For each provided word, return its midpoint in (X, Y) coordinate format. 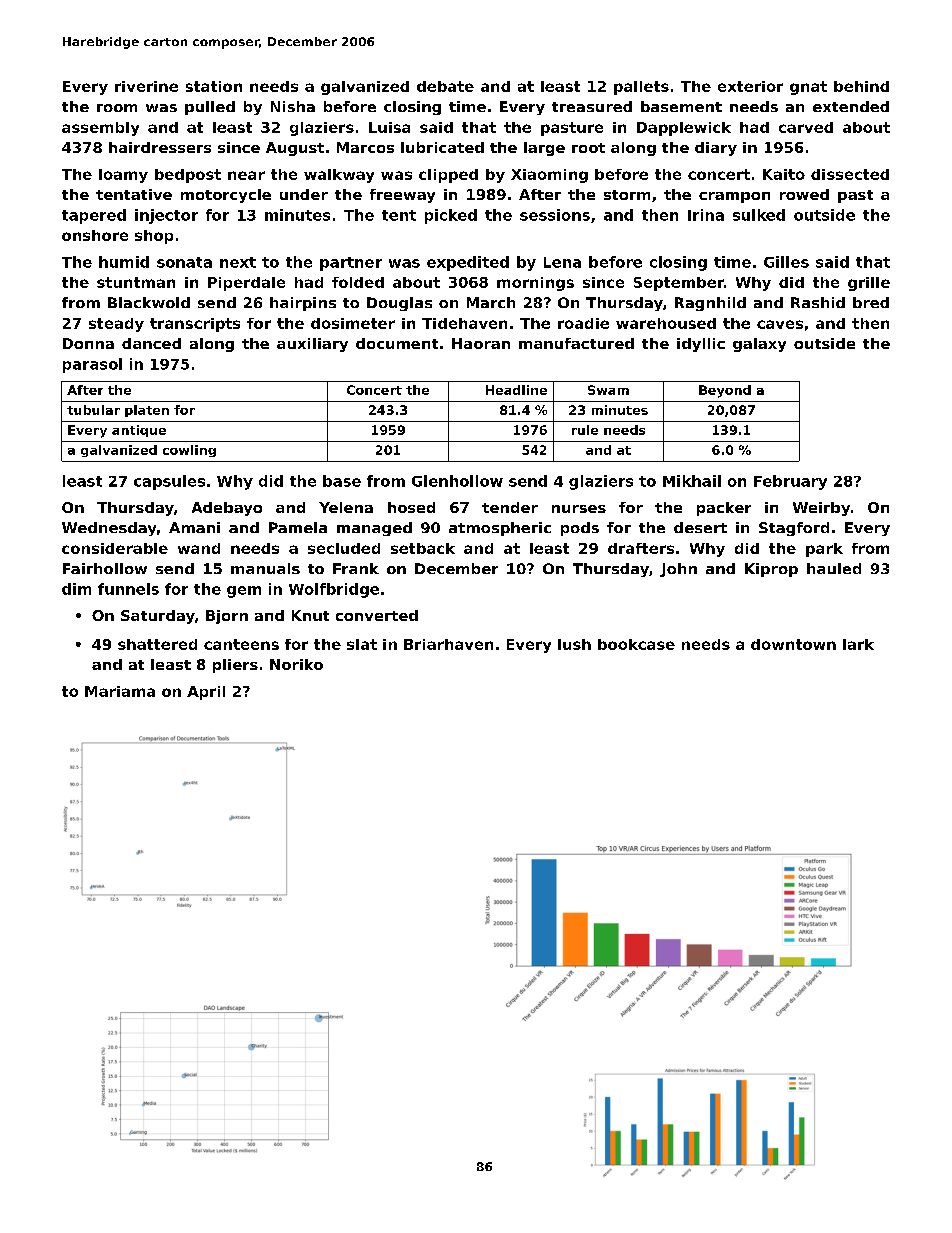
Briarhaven (448, 644)
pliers (235, 666)
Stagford (794, 529)
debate (445, 86)
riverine (146, 86)
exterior (750, 86)
